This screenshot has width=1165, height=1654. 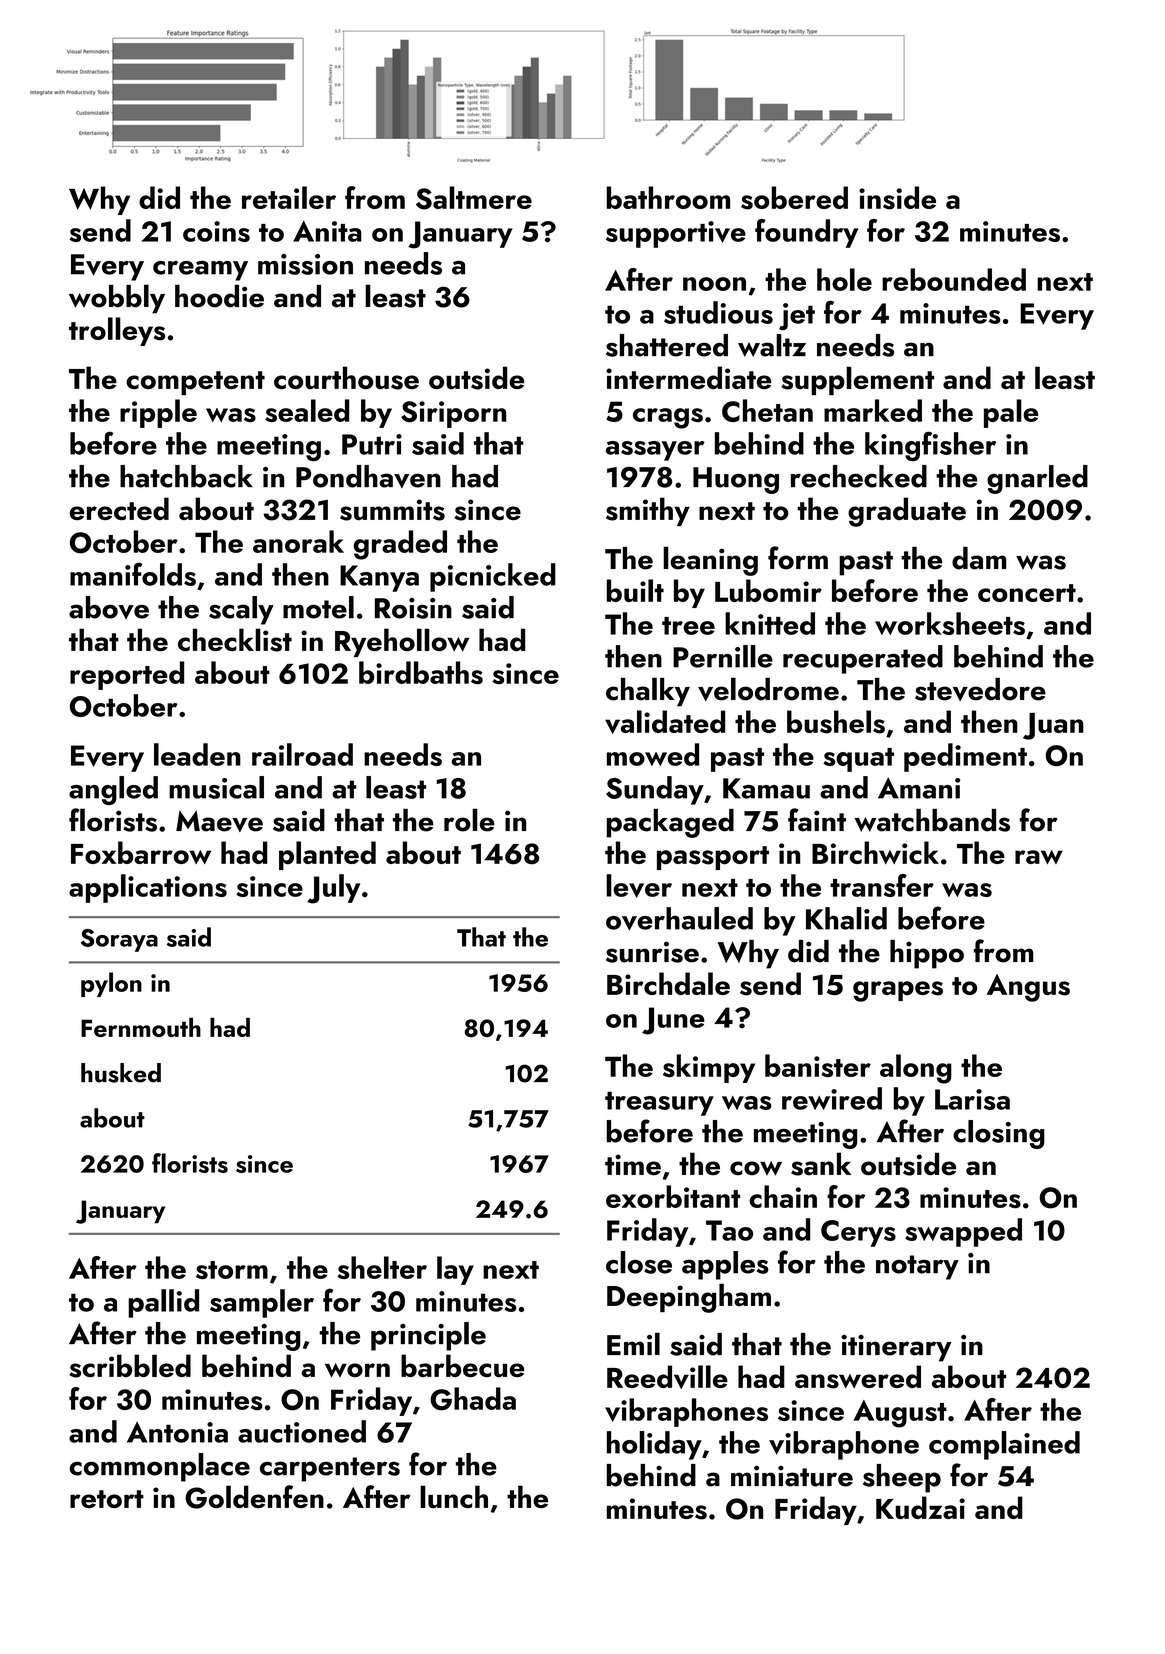 I want to click on holiday, so click(x=654, y=1445).
